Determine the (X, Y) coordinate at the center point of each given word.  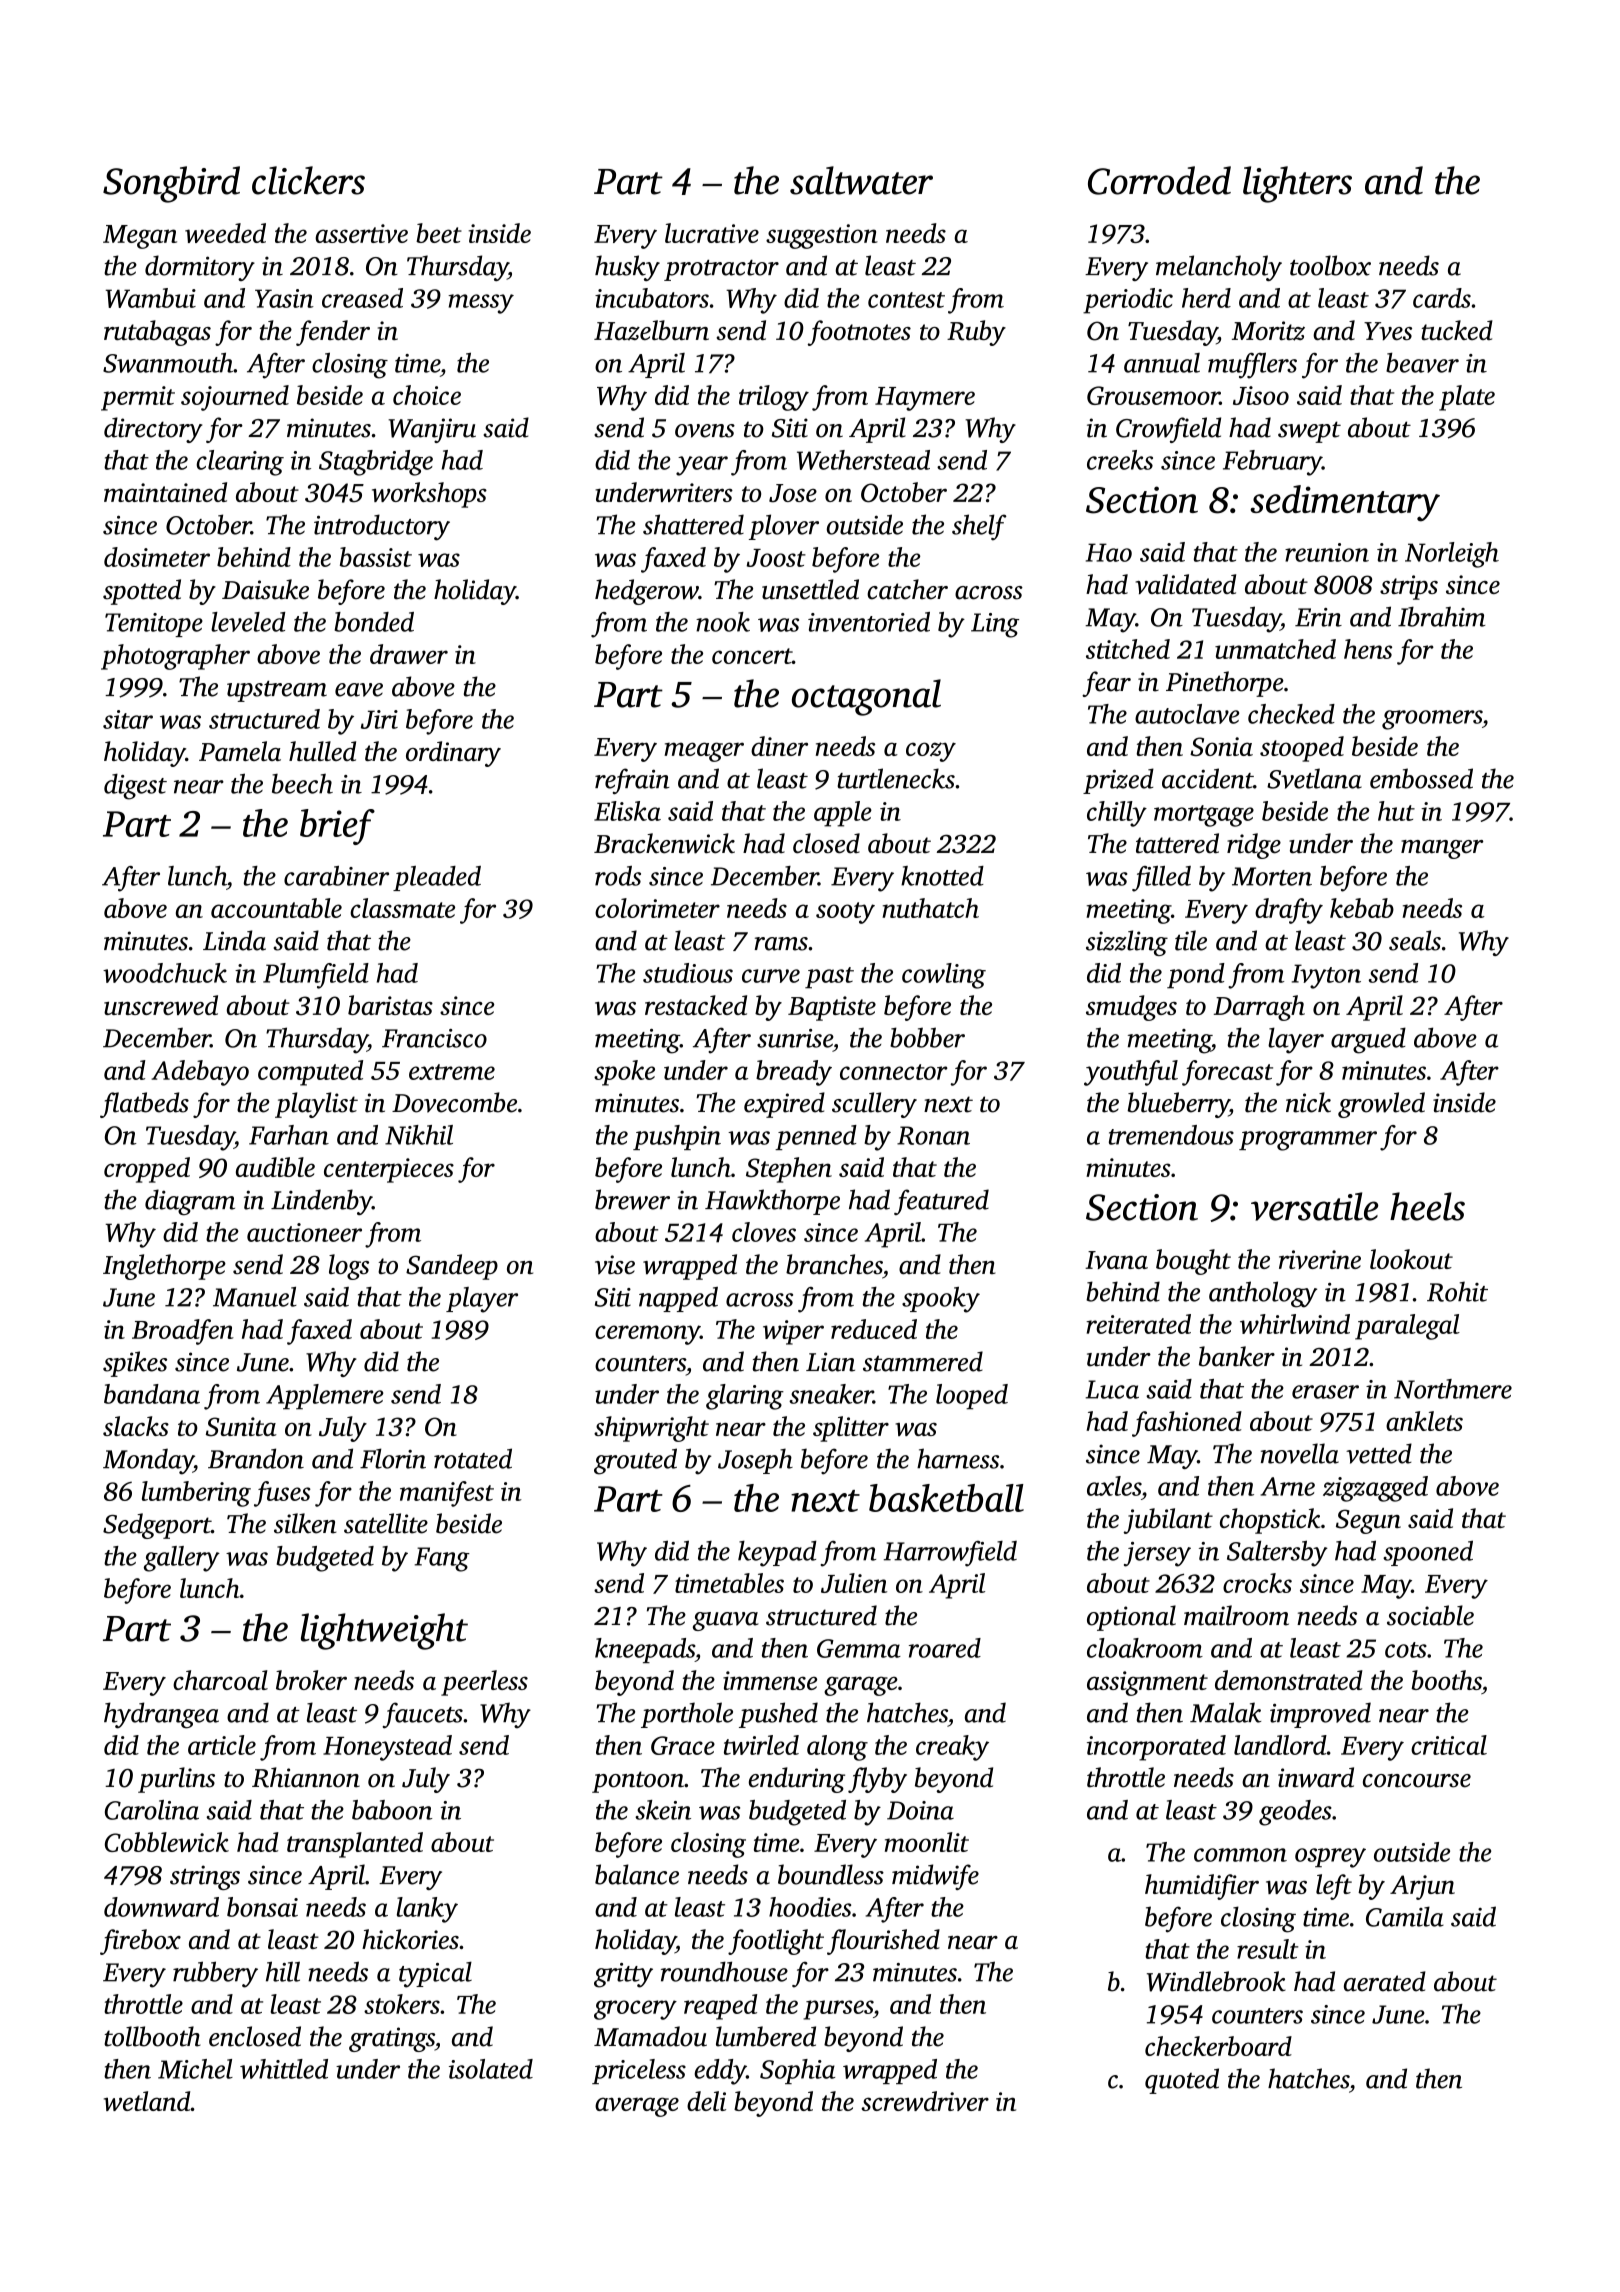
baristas (390, 1005)
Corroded (1159, 180)
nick (1308, 1102)
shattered (693, 524)
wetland (147, 2101)
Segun (1368, 1521)
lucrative (712, 233)
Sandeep (452, 1267)
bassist (376, 557)
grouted (635, 1461)
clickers (308, 180)
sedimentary (1345, 503)
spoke (624, 1073)
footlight (776, 1942)
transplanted (355, 1845)
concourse (1417, 1781)
